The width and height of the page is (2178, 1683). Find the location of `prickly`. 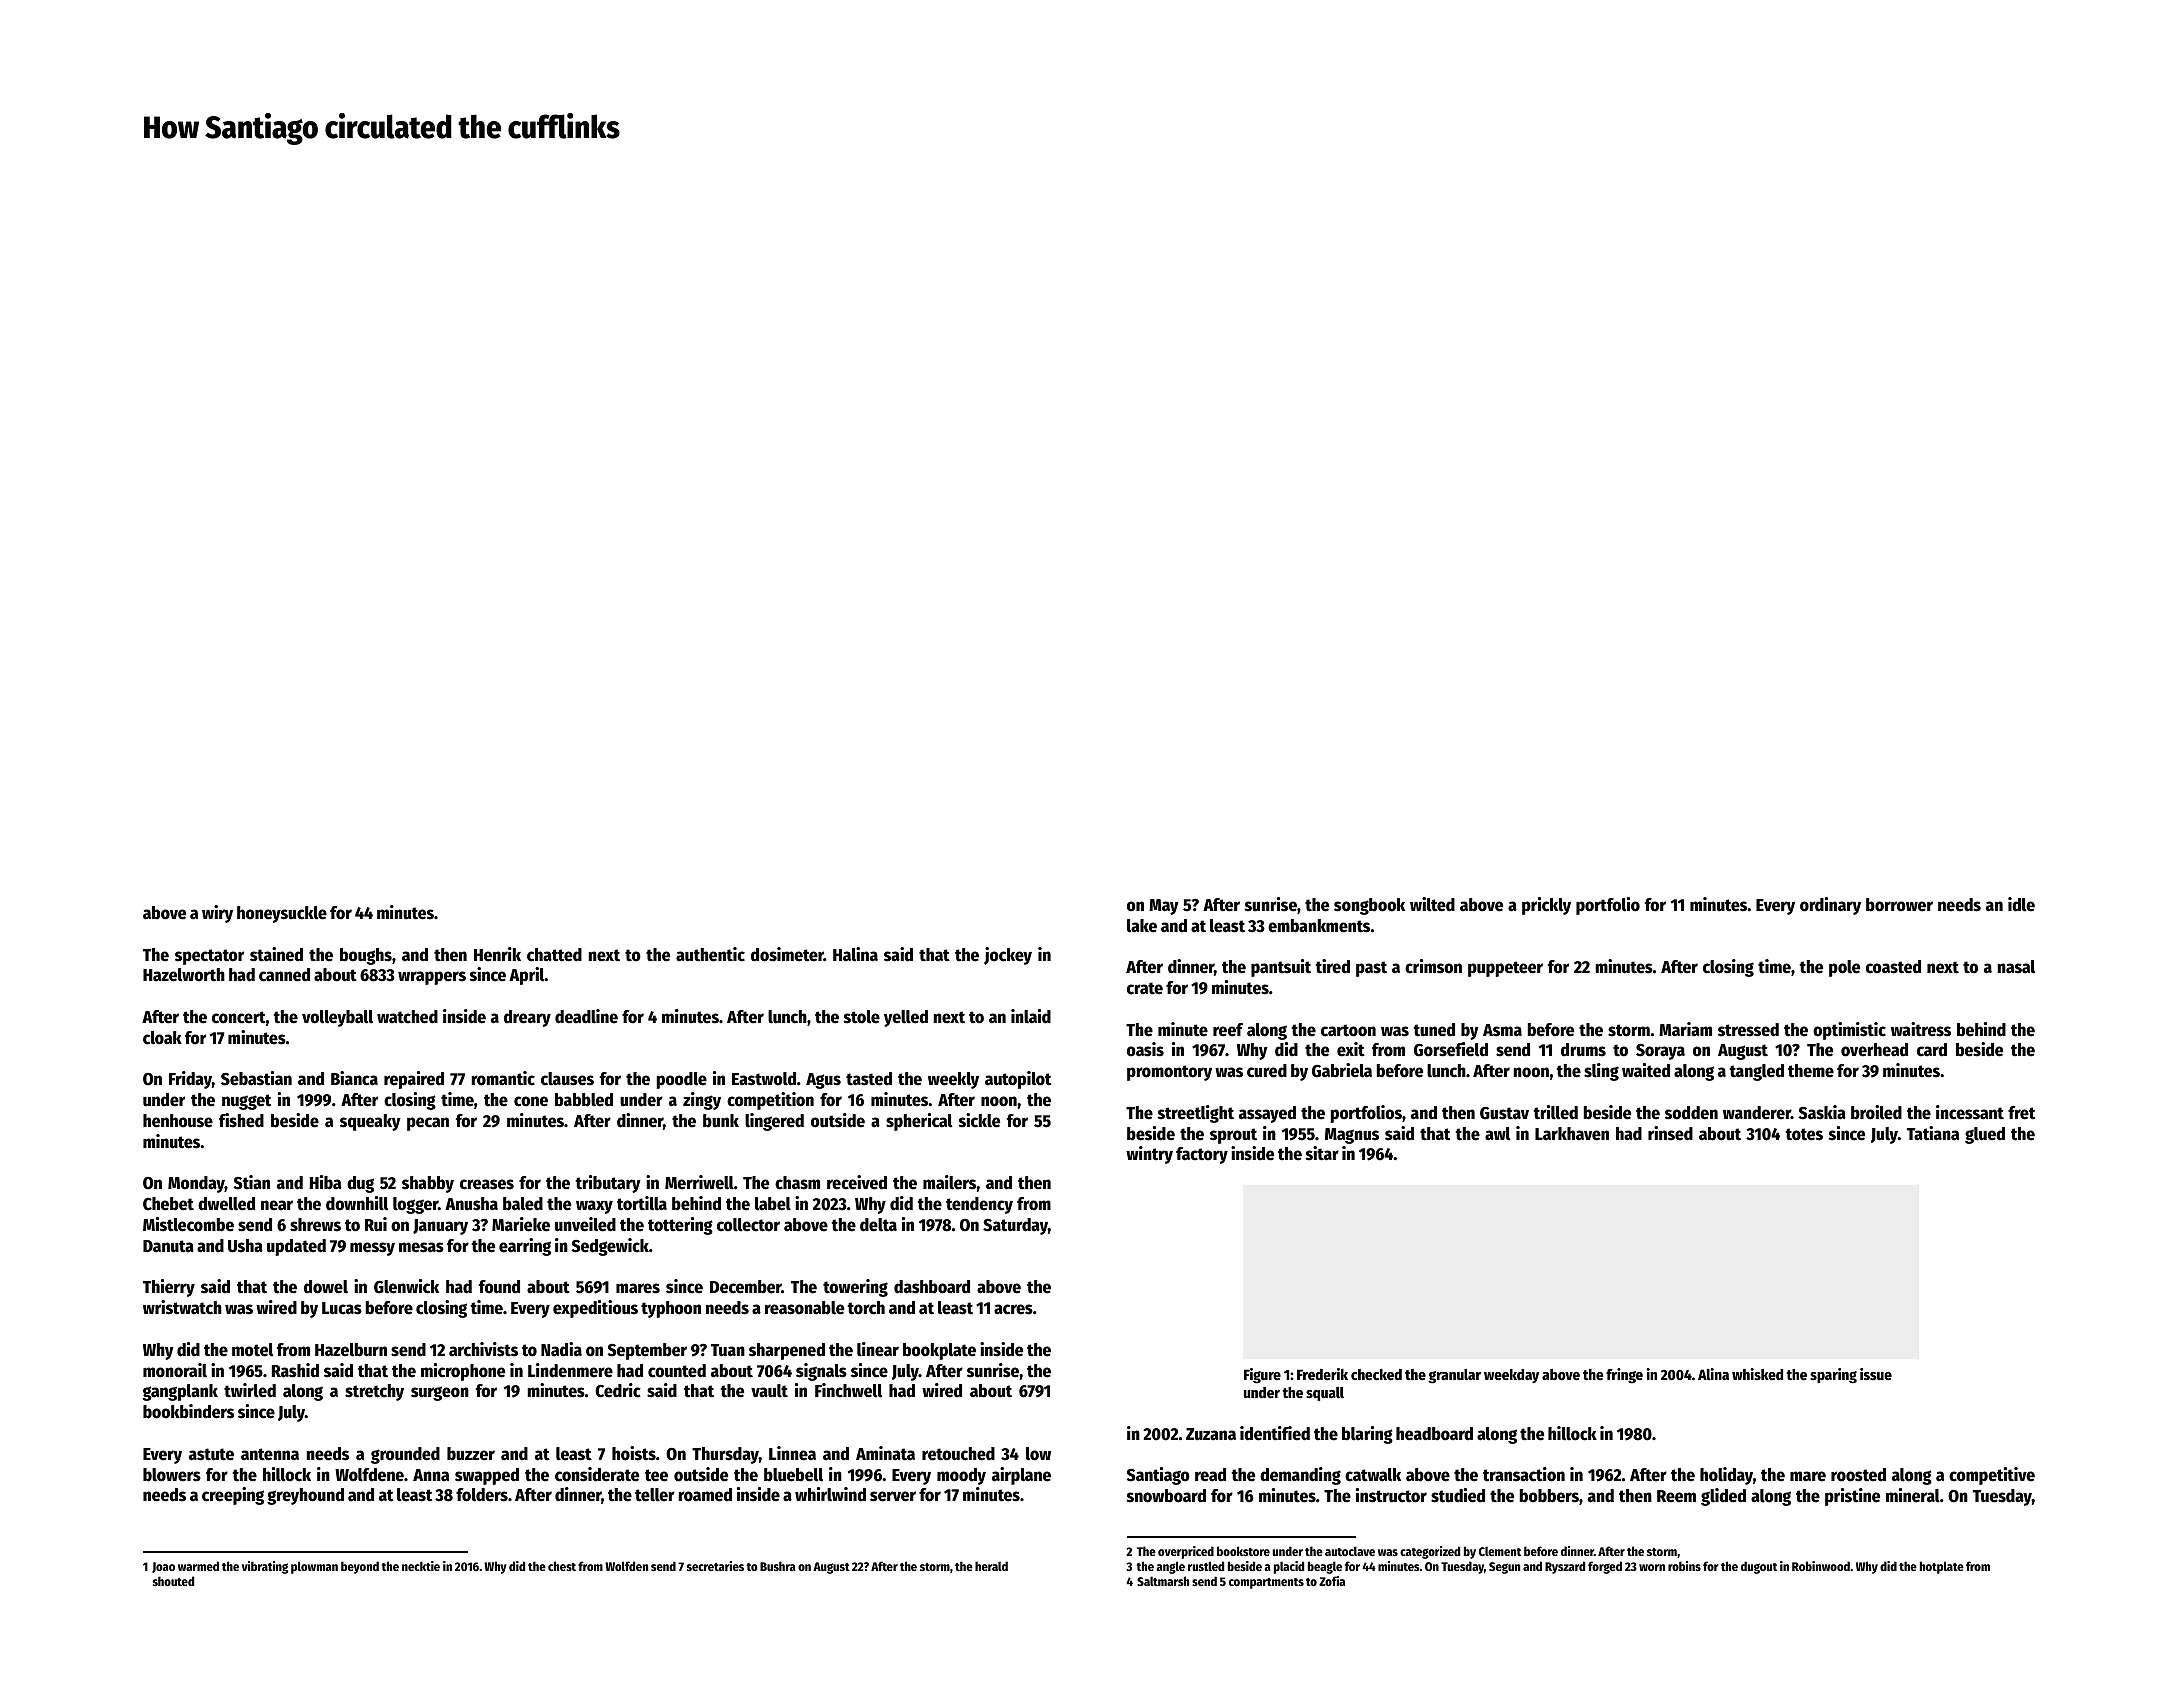

prickly is located at coordinates (1546, 906).
